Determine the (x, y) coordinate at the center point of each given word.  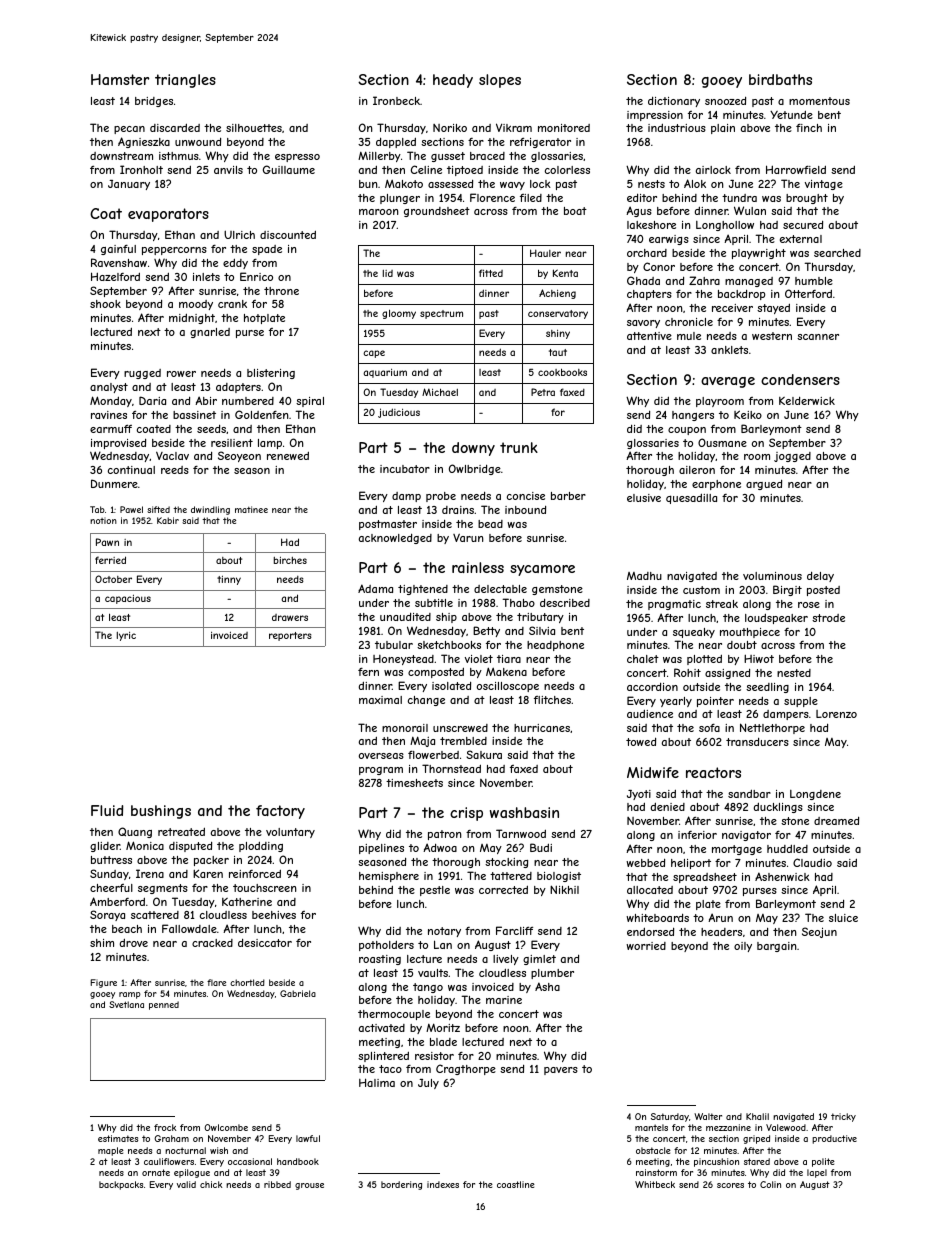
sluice (843, 918)
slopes (500, 81)
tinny (229, 580)
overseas (381, 756)
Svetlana (126, 1004)
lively (506, 960)
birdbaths (780, 79)
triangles (185, 81)
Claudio (812, 862)
